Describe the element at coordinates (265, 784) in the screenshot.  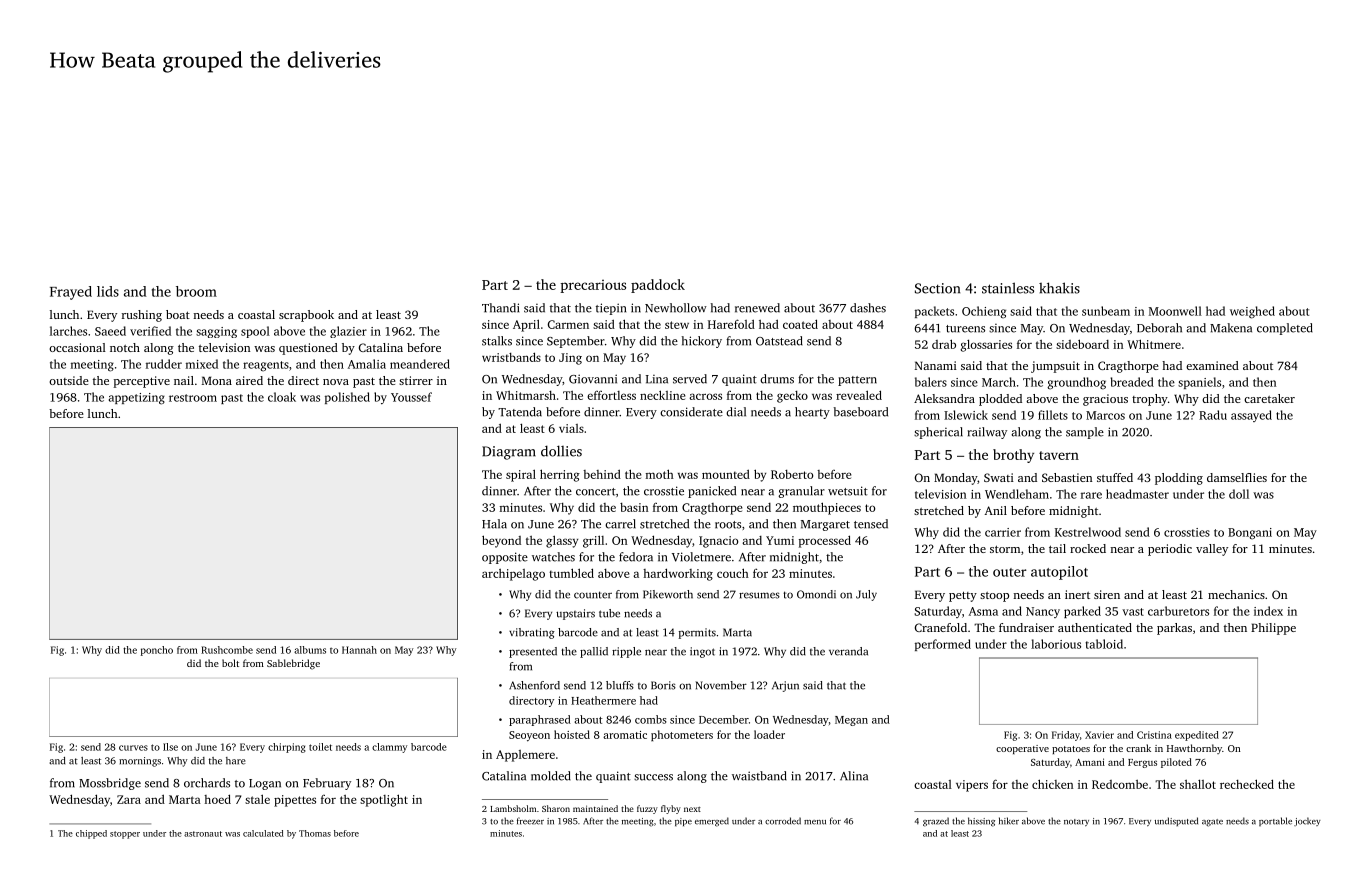
I see `Logan` at that location.
